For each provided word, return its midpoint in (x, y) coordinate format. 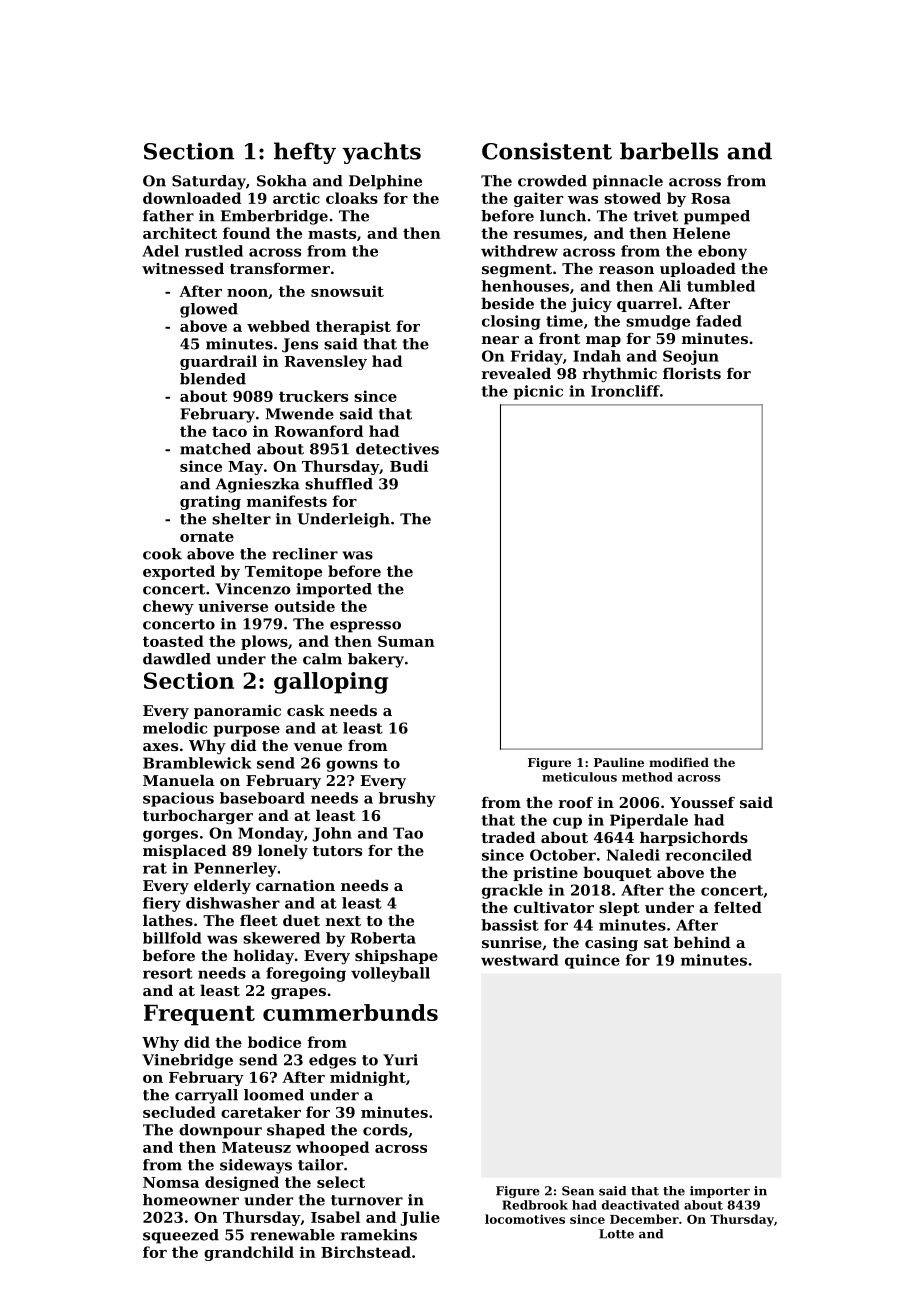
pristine (545, 874)
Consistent (547, 151)
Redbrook (535, 1205)
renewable (292, 1235)
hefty (305, 153)
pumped (717, 217)
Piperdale (649, 821)
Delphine (385, 182)
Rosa (711, 198)
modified (679, 762)
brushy (407, 799)
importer (720, 1192)
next (343, 921)
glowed (209, 310)
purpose (246, 731)
